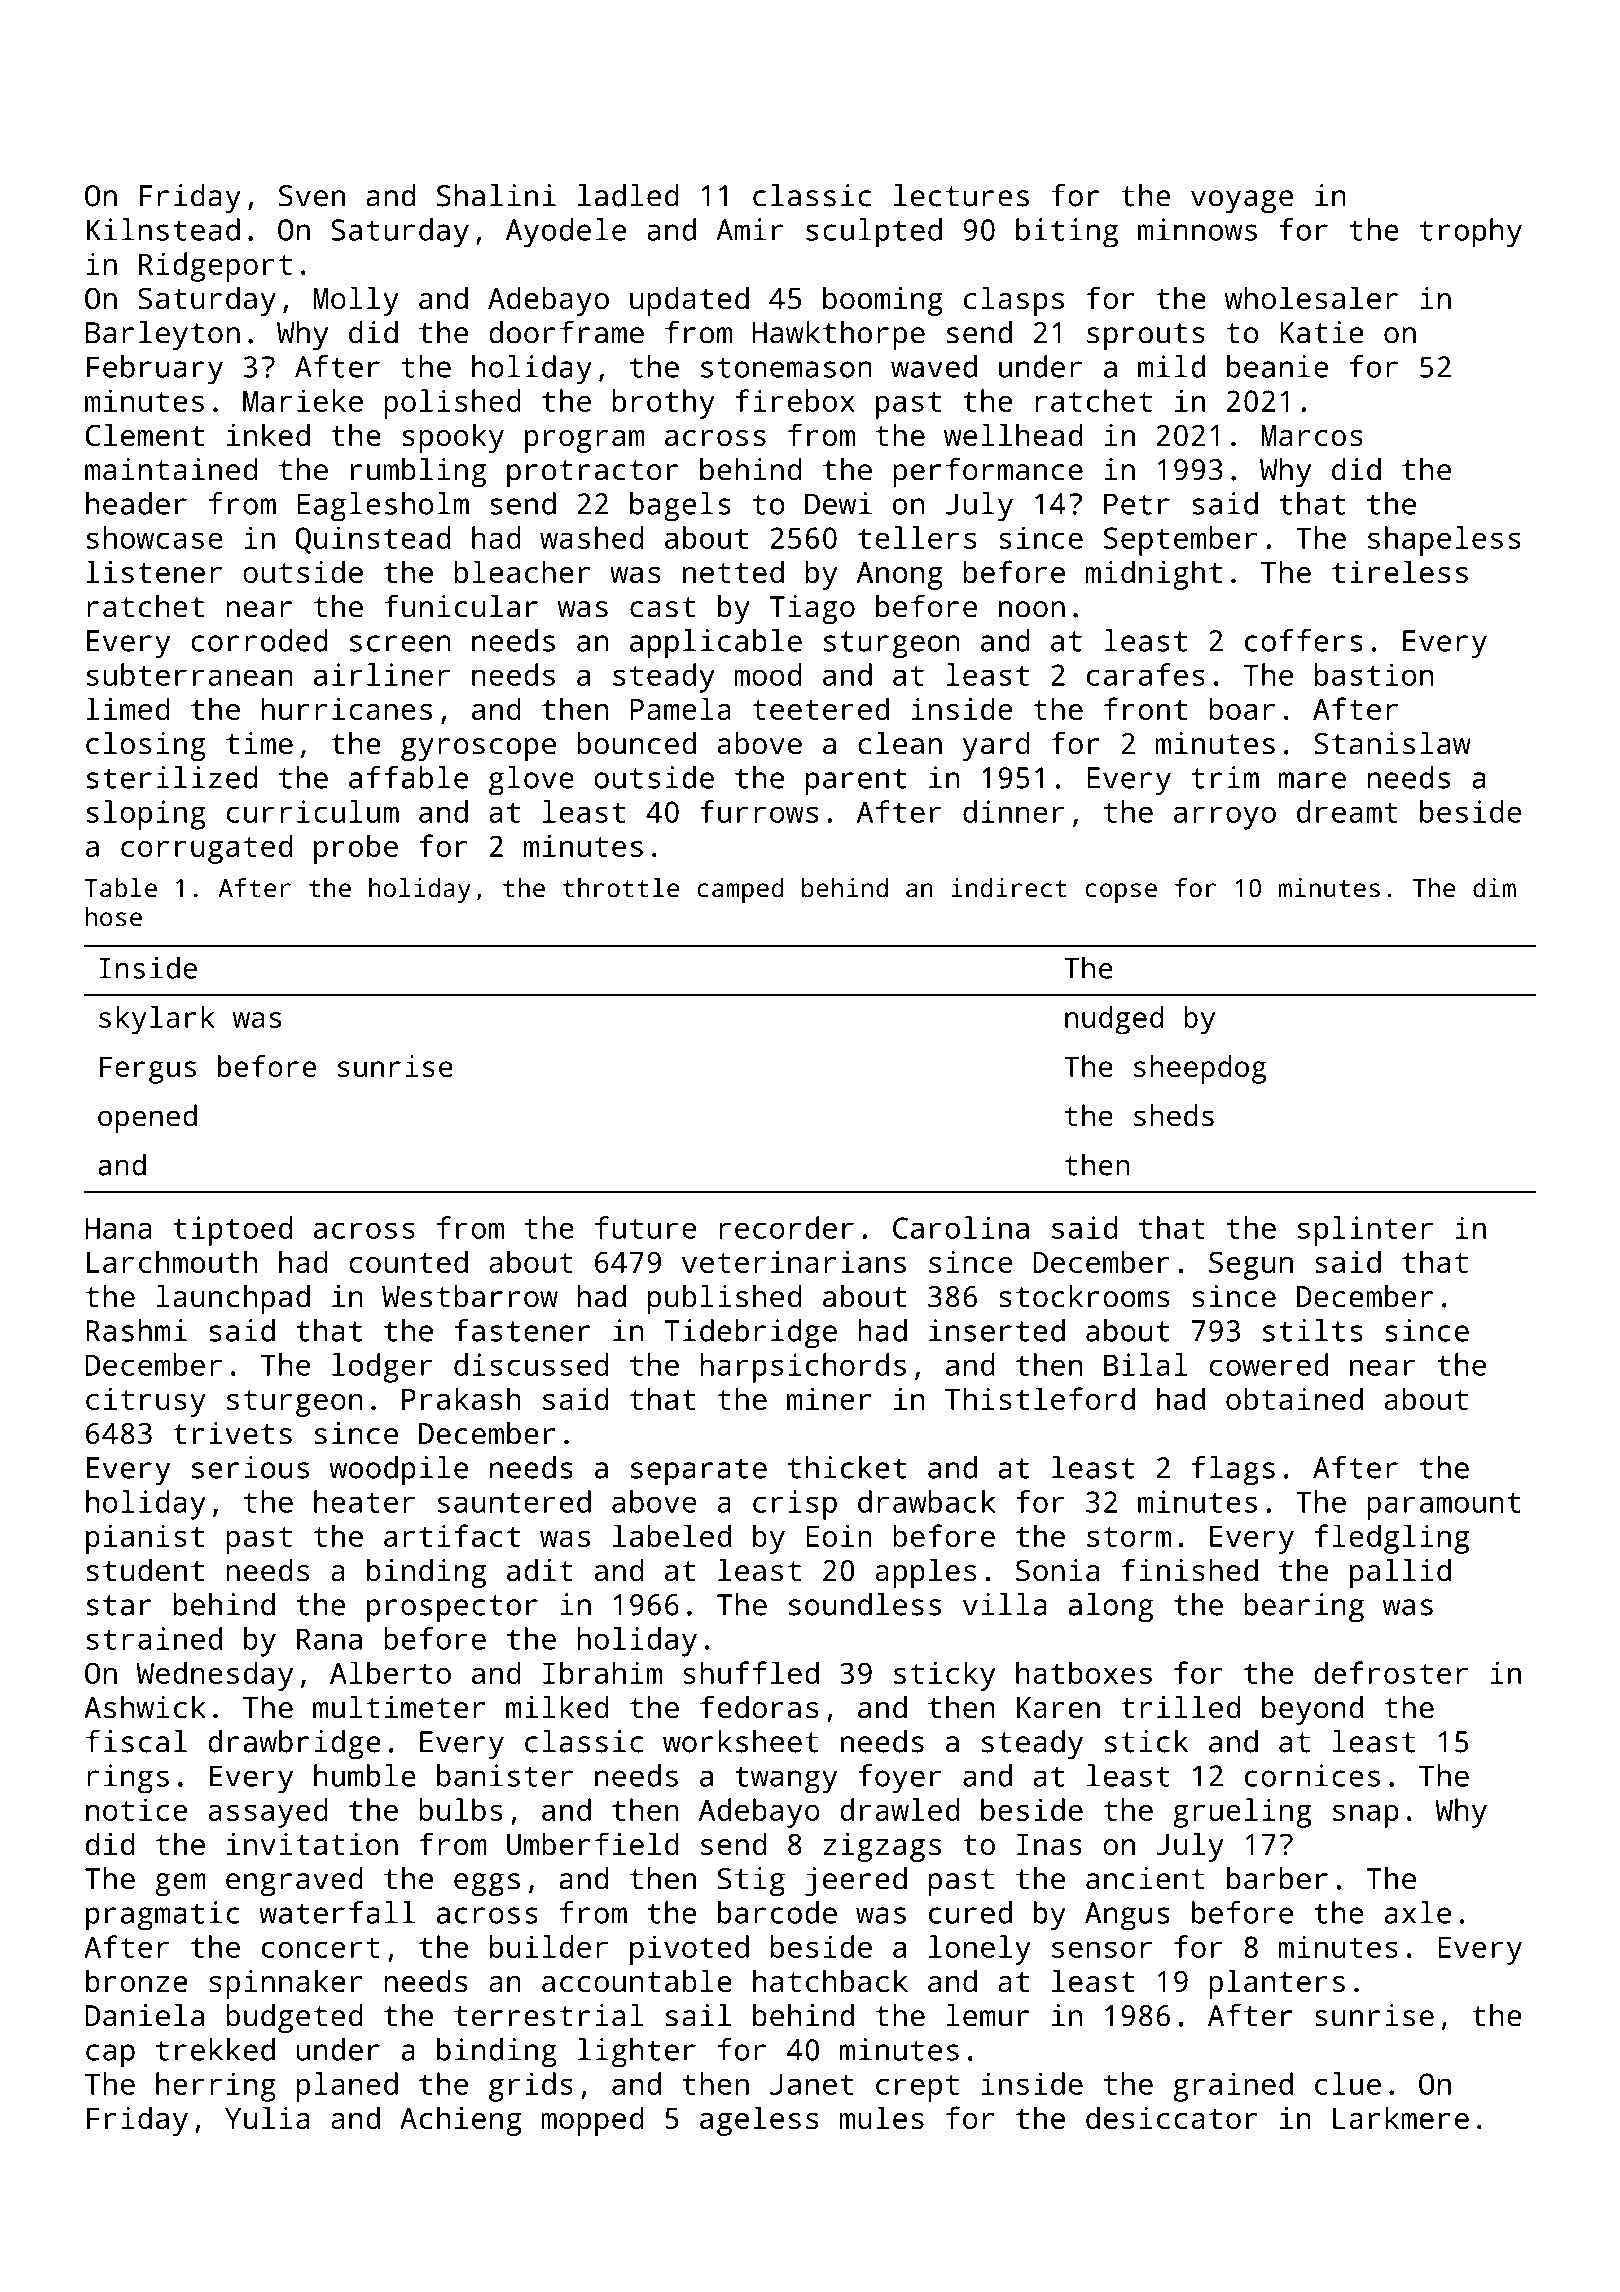 The image size is (1620, 2292). Describe the element at coordinates (663, 404) in the screenshot. I see `brothy` at that location.
